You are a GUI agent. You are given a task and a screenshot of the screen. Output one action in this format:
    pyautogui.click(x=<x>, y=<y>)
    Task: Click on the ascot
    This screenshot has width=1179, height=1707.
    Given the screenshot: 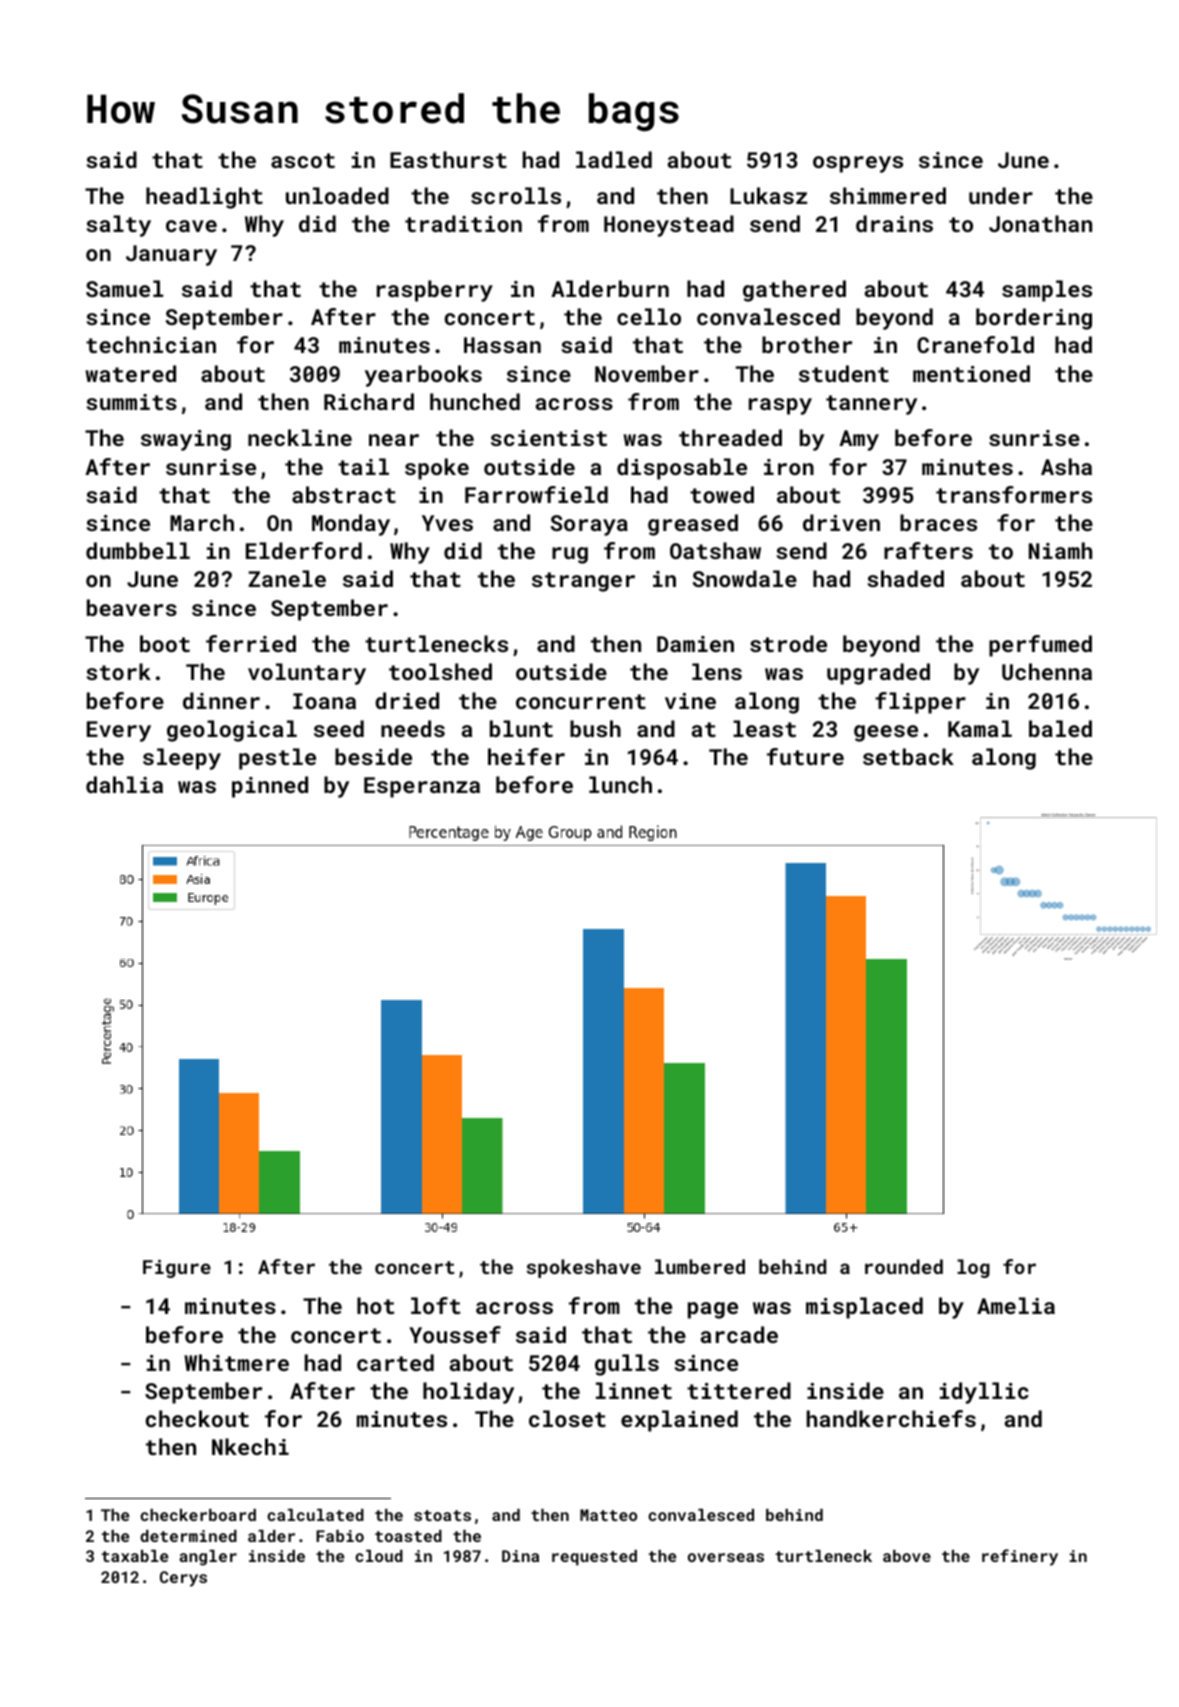 What is the action you would take?
    pyautogui.click(x=303, y=160)
